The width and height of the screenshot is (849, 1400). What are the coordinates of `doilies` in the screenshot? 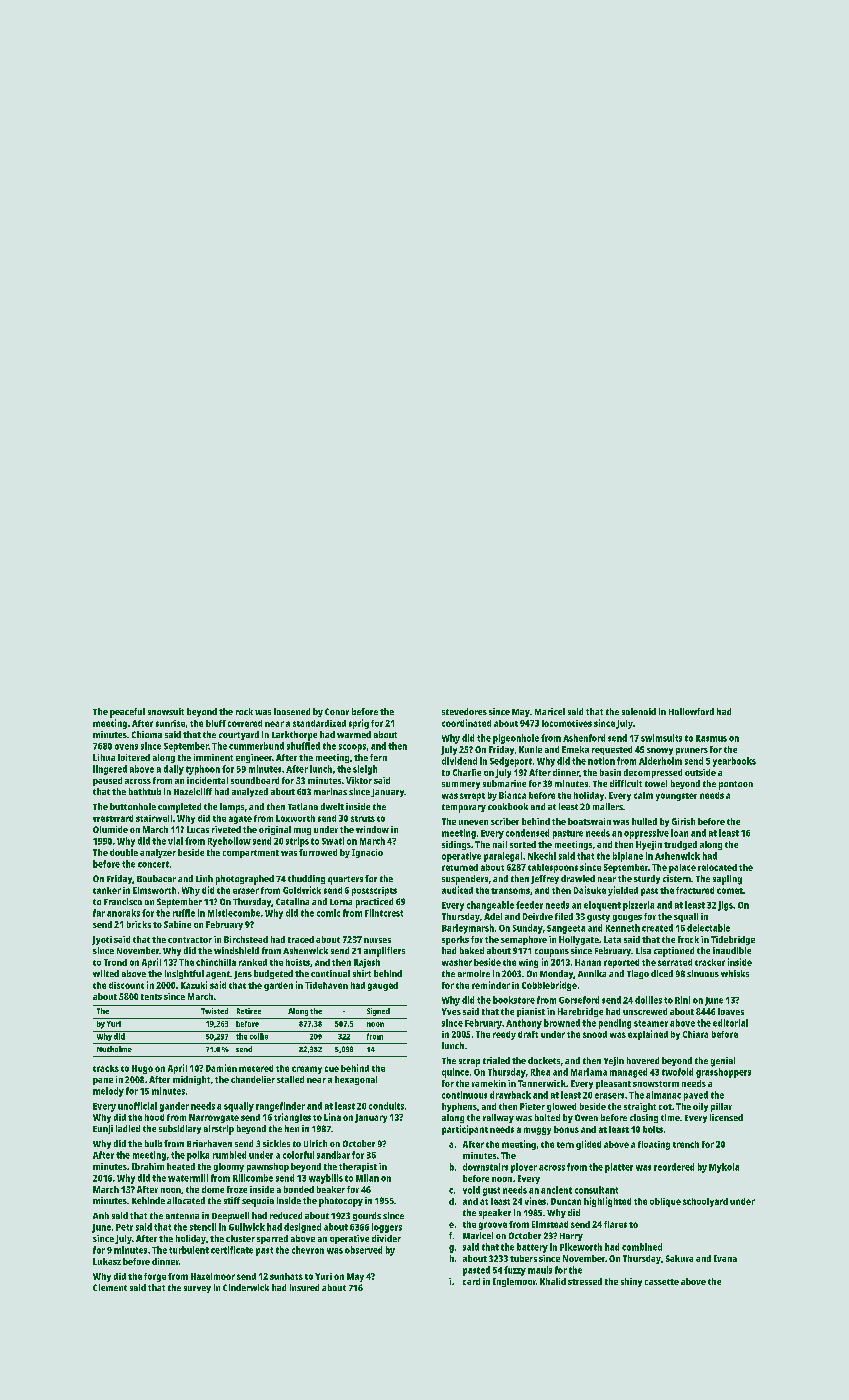 It's located at (648, 1000).
